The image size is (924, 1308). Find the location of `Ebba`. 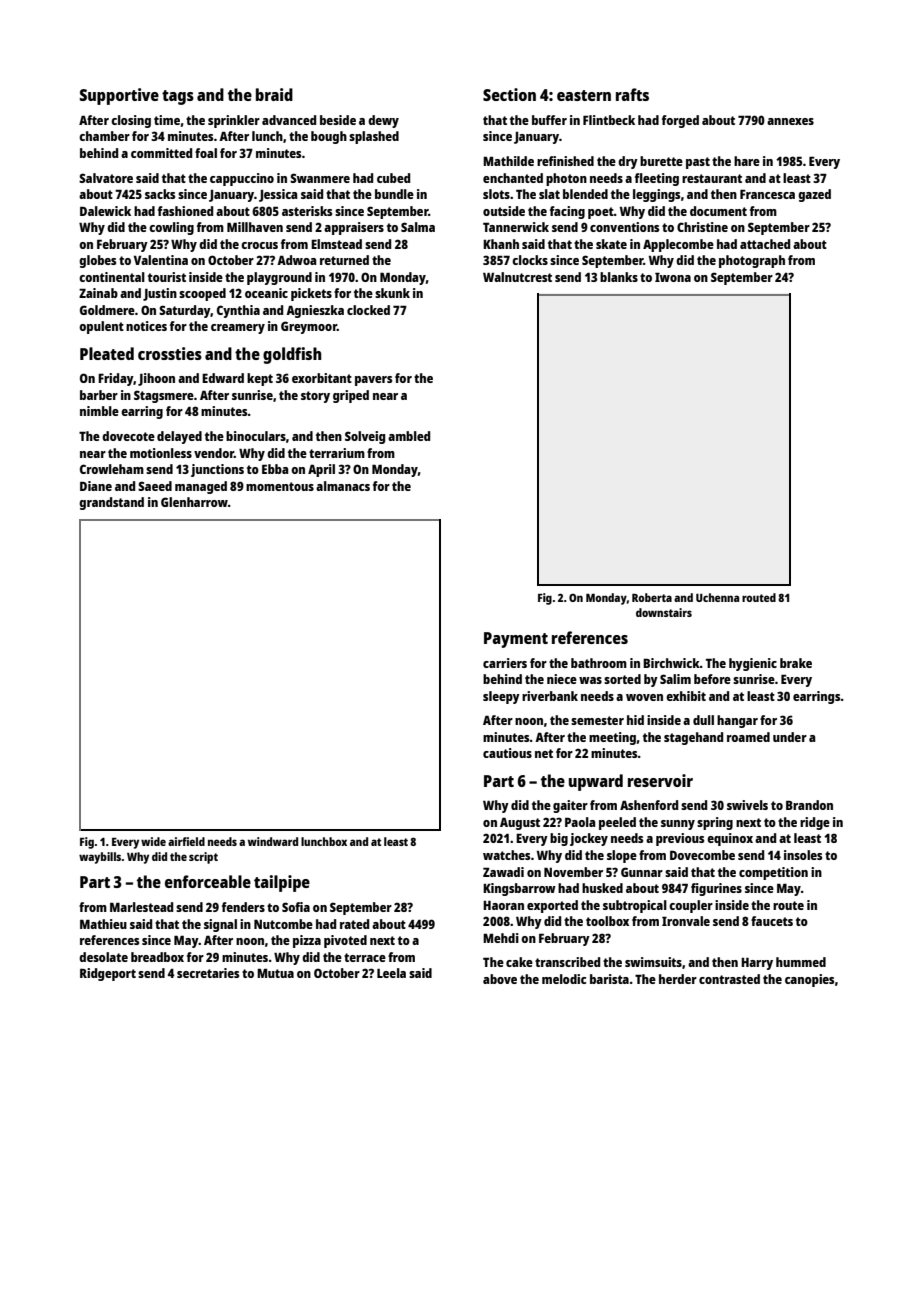

Ebba is located at coordinates (275, 469).
